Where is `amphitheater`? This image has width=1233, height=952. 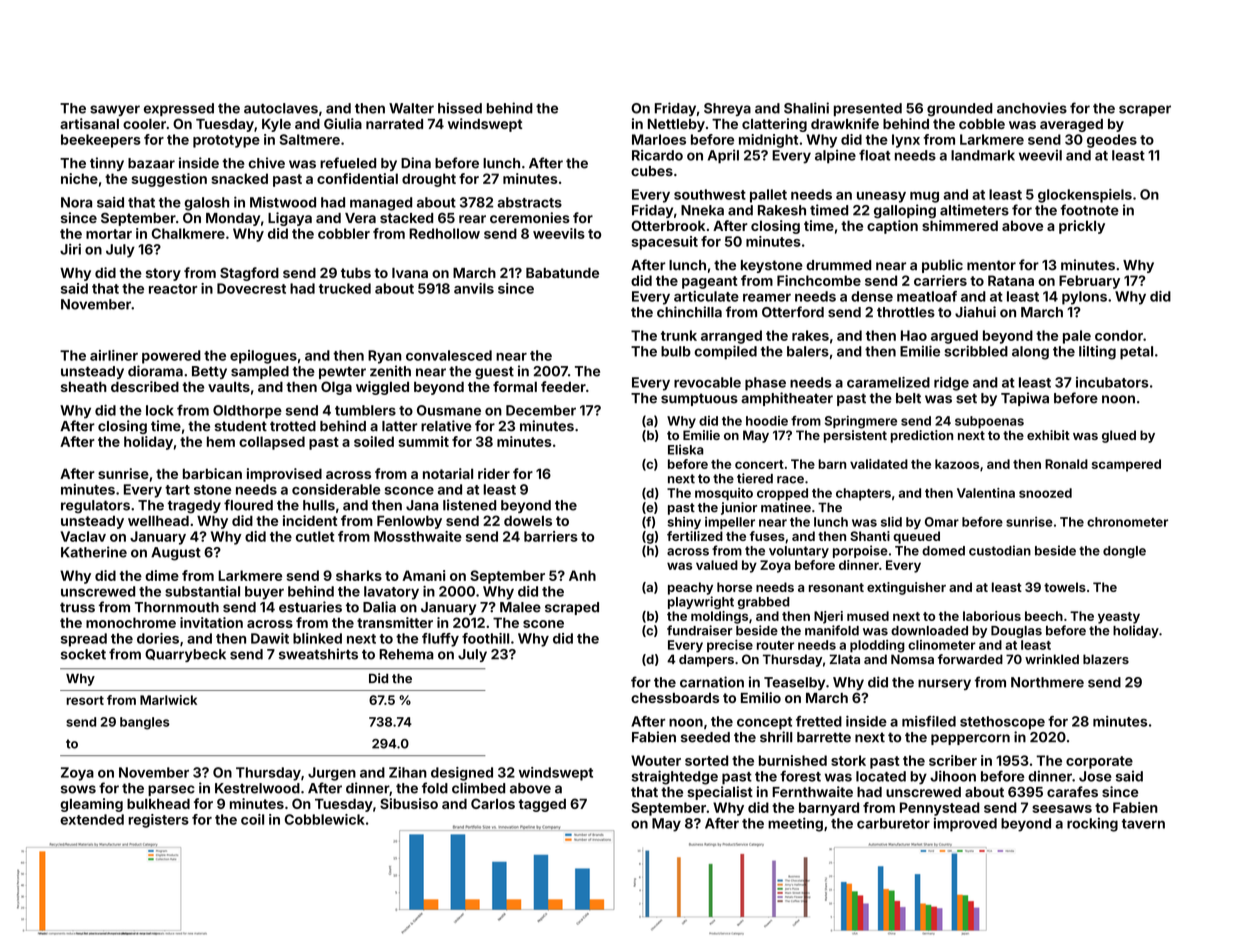
amphitheater is located at coordinates (787, 399).
